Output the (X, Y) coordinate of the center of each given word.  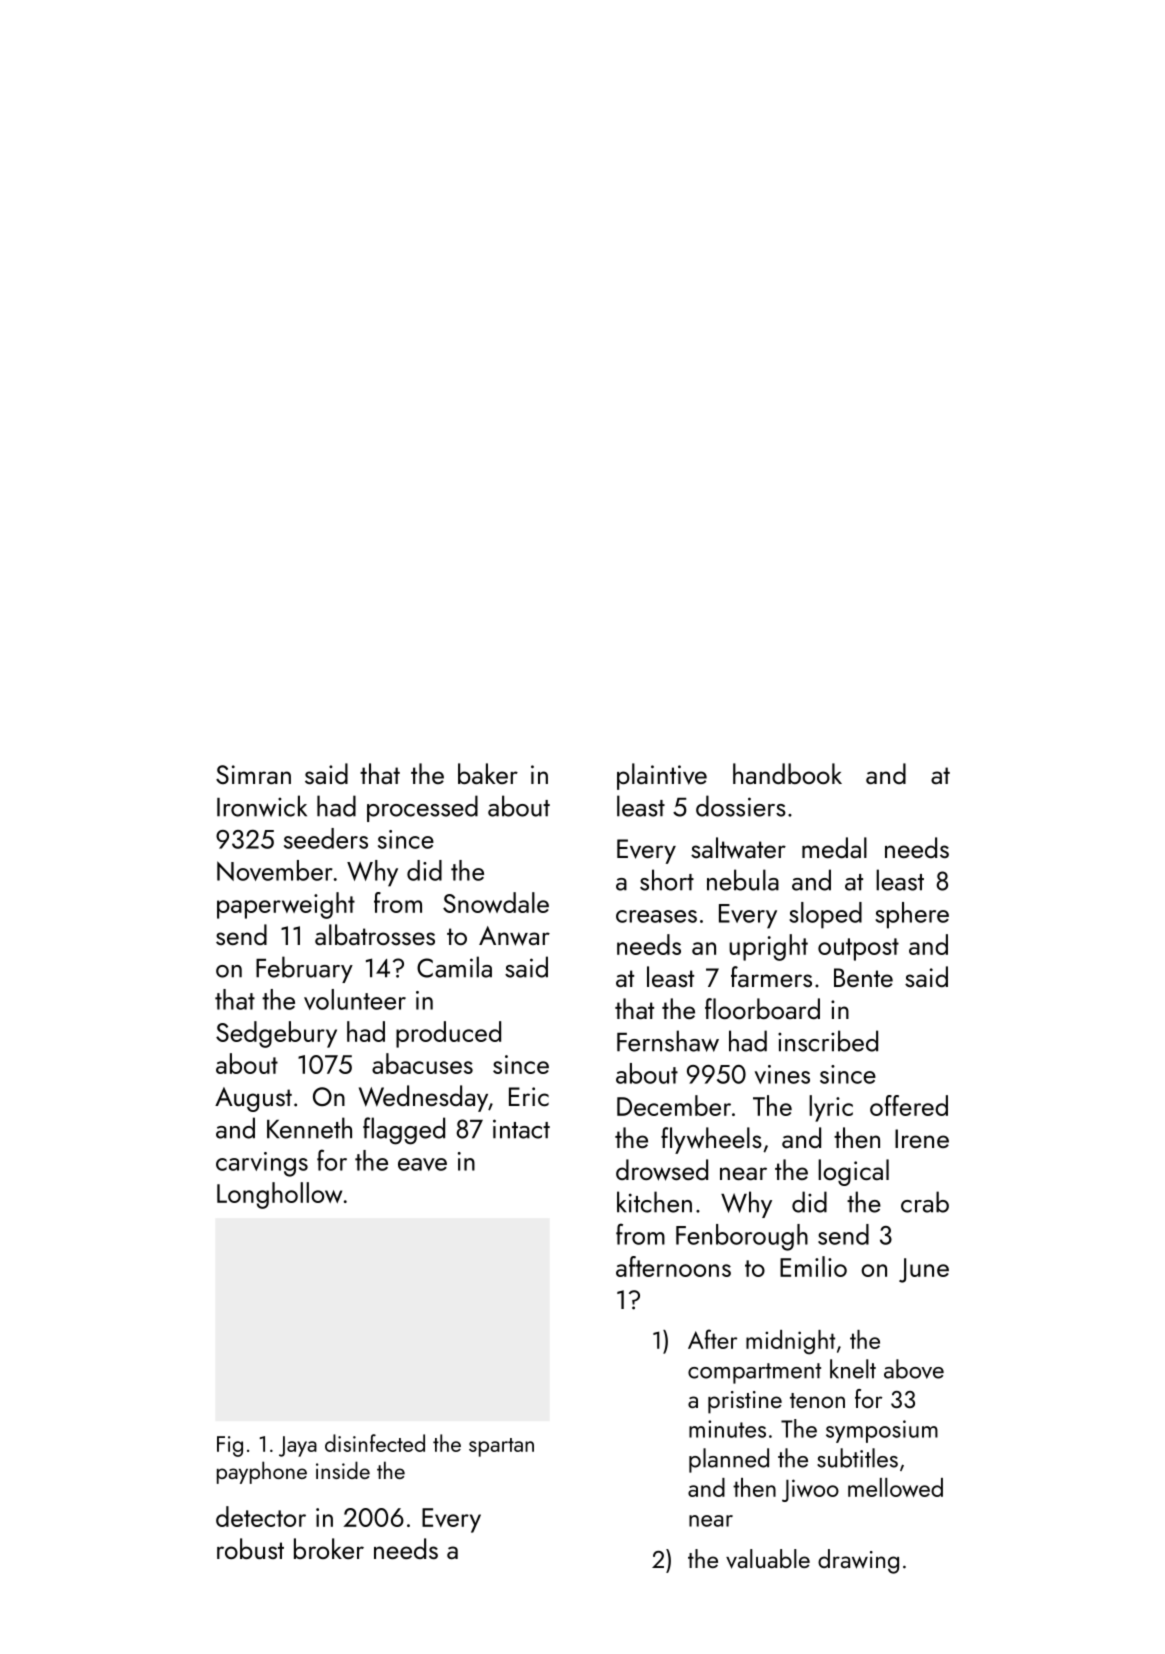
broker (329, 1548)
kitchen (654, 1202)
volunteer (355, 999)
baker (488, 773)
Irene (922, 1138)
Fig (230, 1446)
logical (853, 1172)
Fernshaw (668, 1041)
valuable (768, 1559)
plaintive (662, 776)
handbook (787, 773)
